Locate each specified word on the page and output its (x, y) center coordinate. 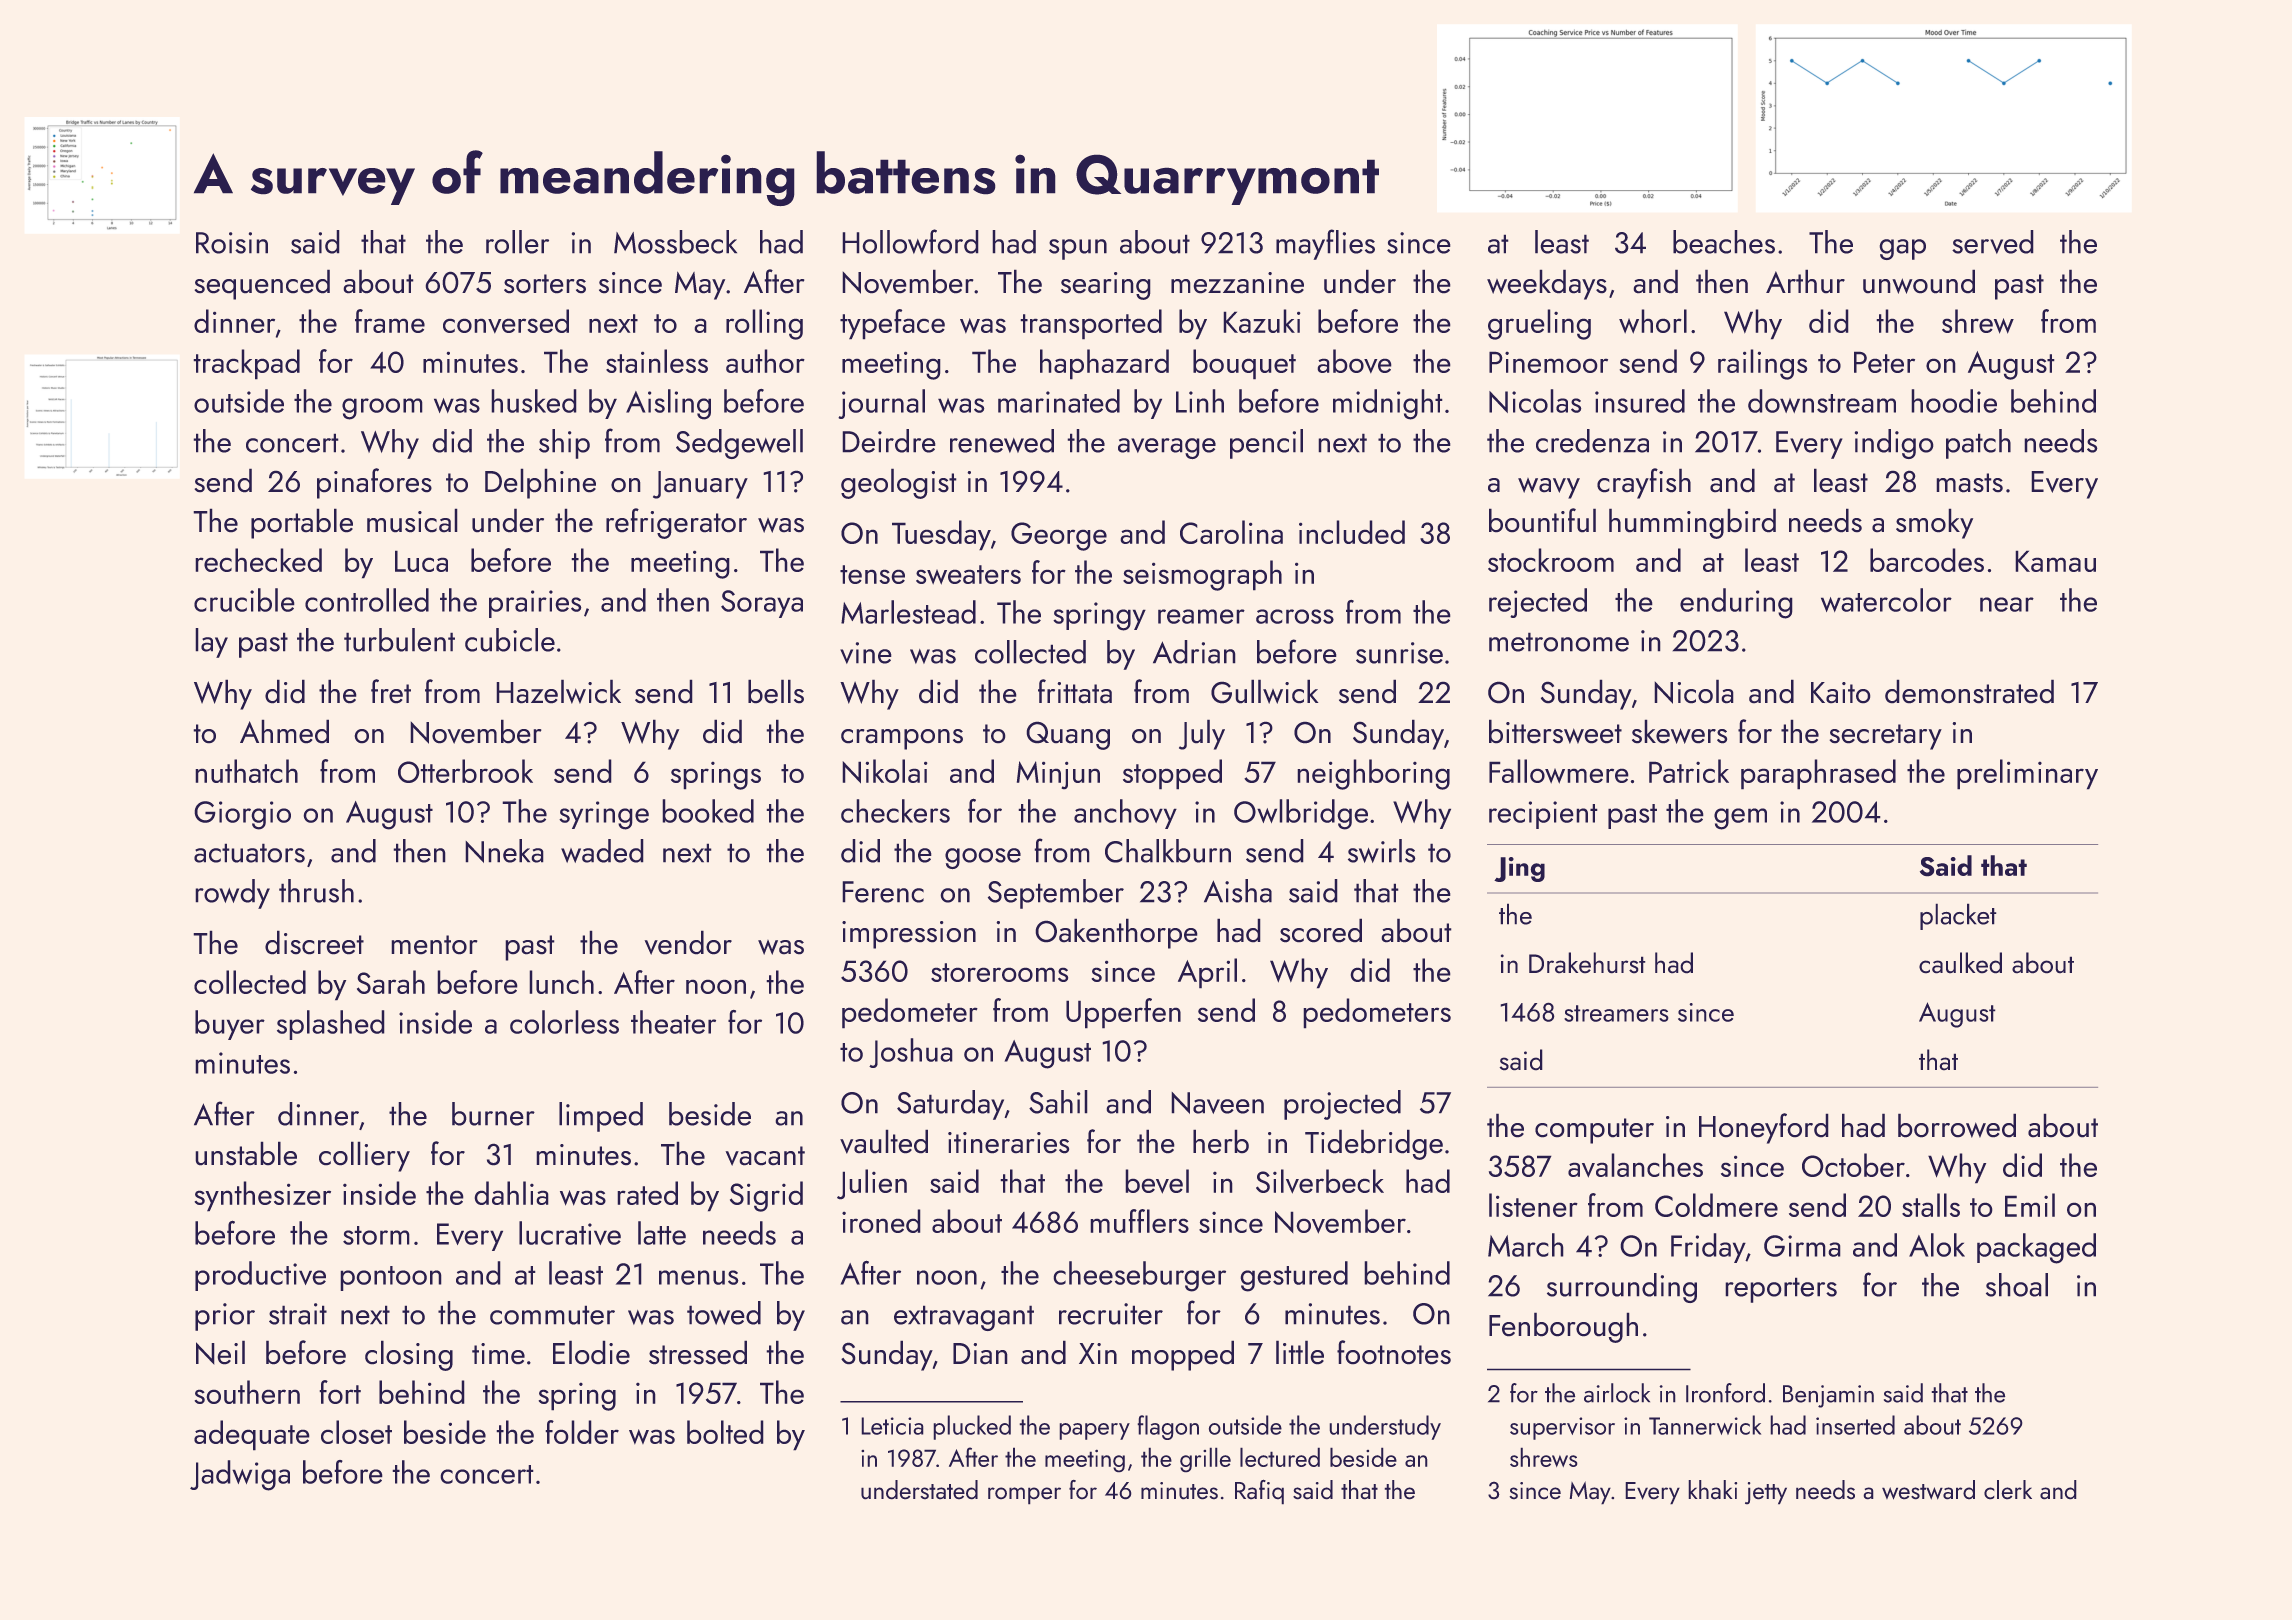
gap (1903, 249)
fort (340, 1392)
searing (1105, 286)
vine (865, 653)
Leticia (892, 1426)
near (2007, 604)
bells (776, 691)
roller (517, 242)
